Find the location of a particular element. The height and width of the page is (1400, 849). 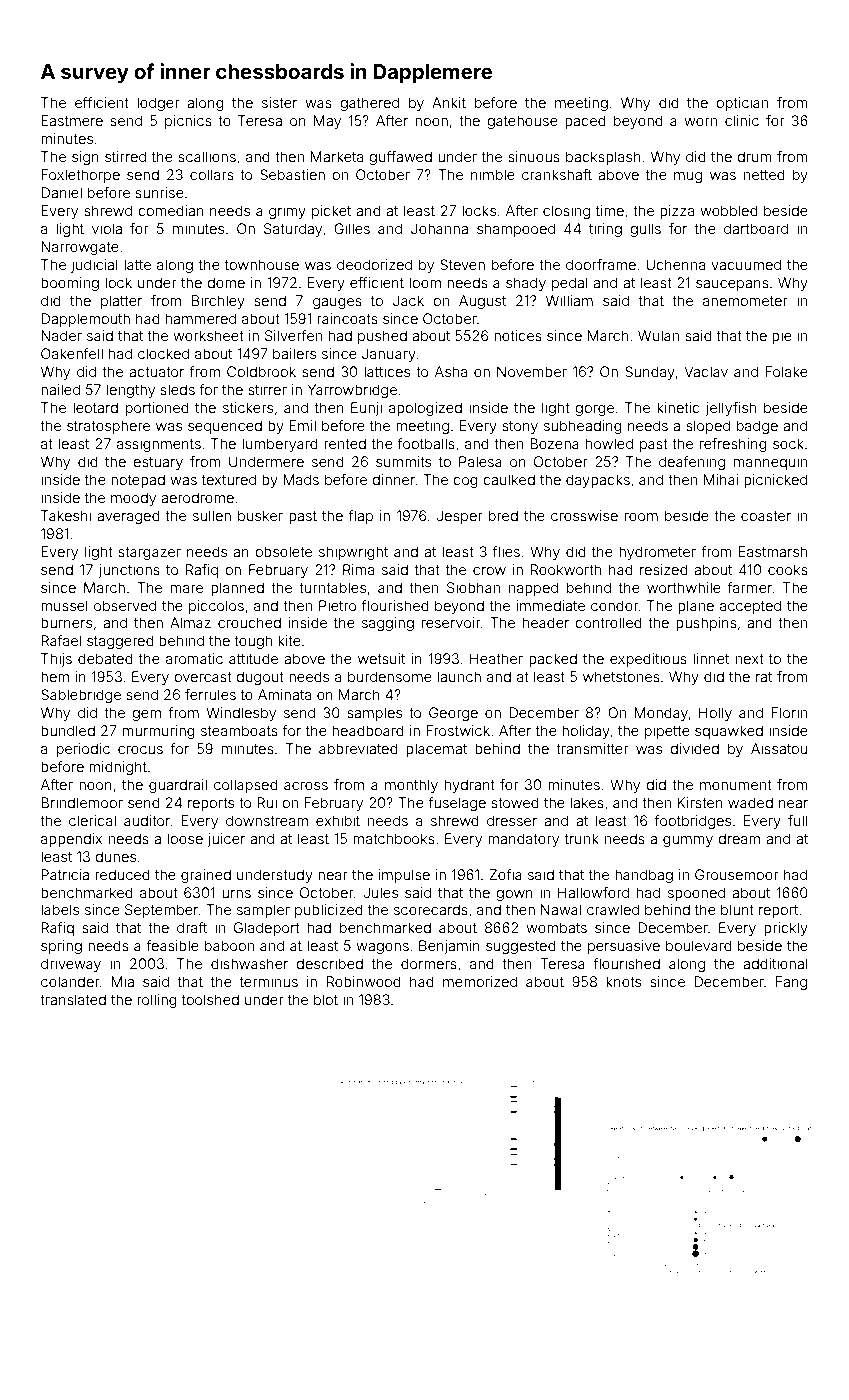

driveway is located at coordinates (71, 965).
